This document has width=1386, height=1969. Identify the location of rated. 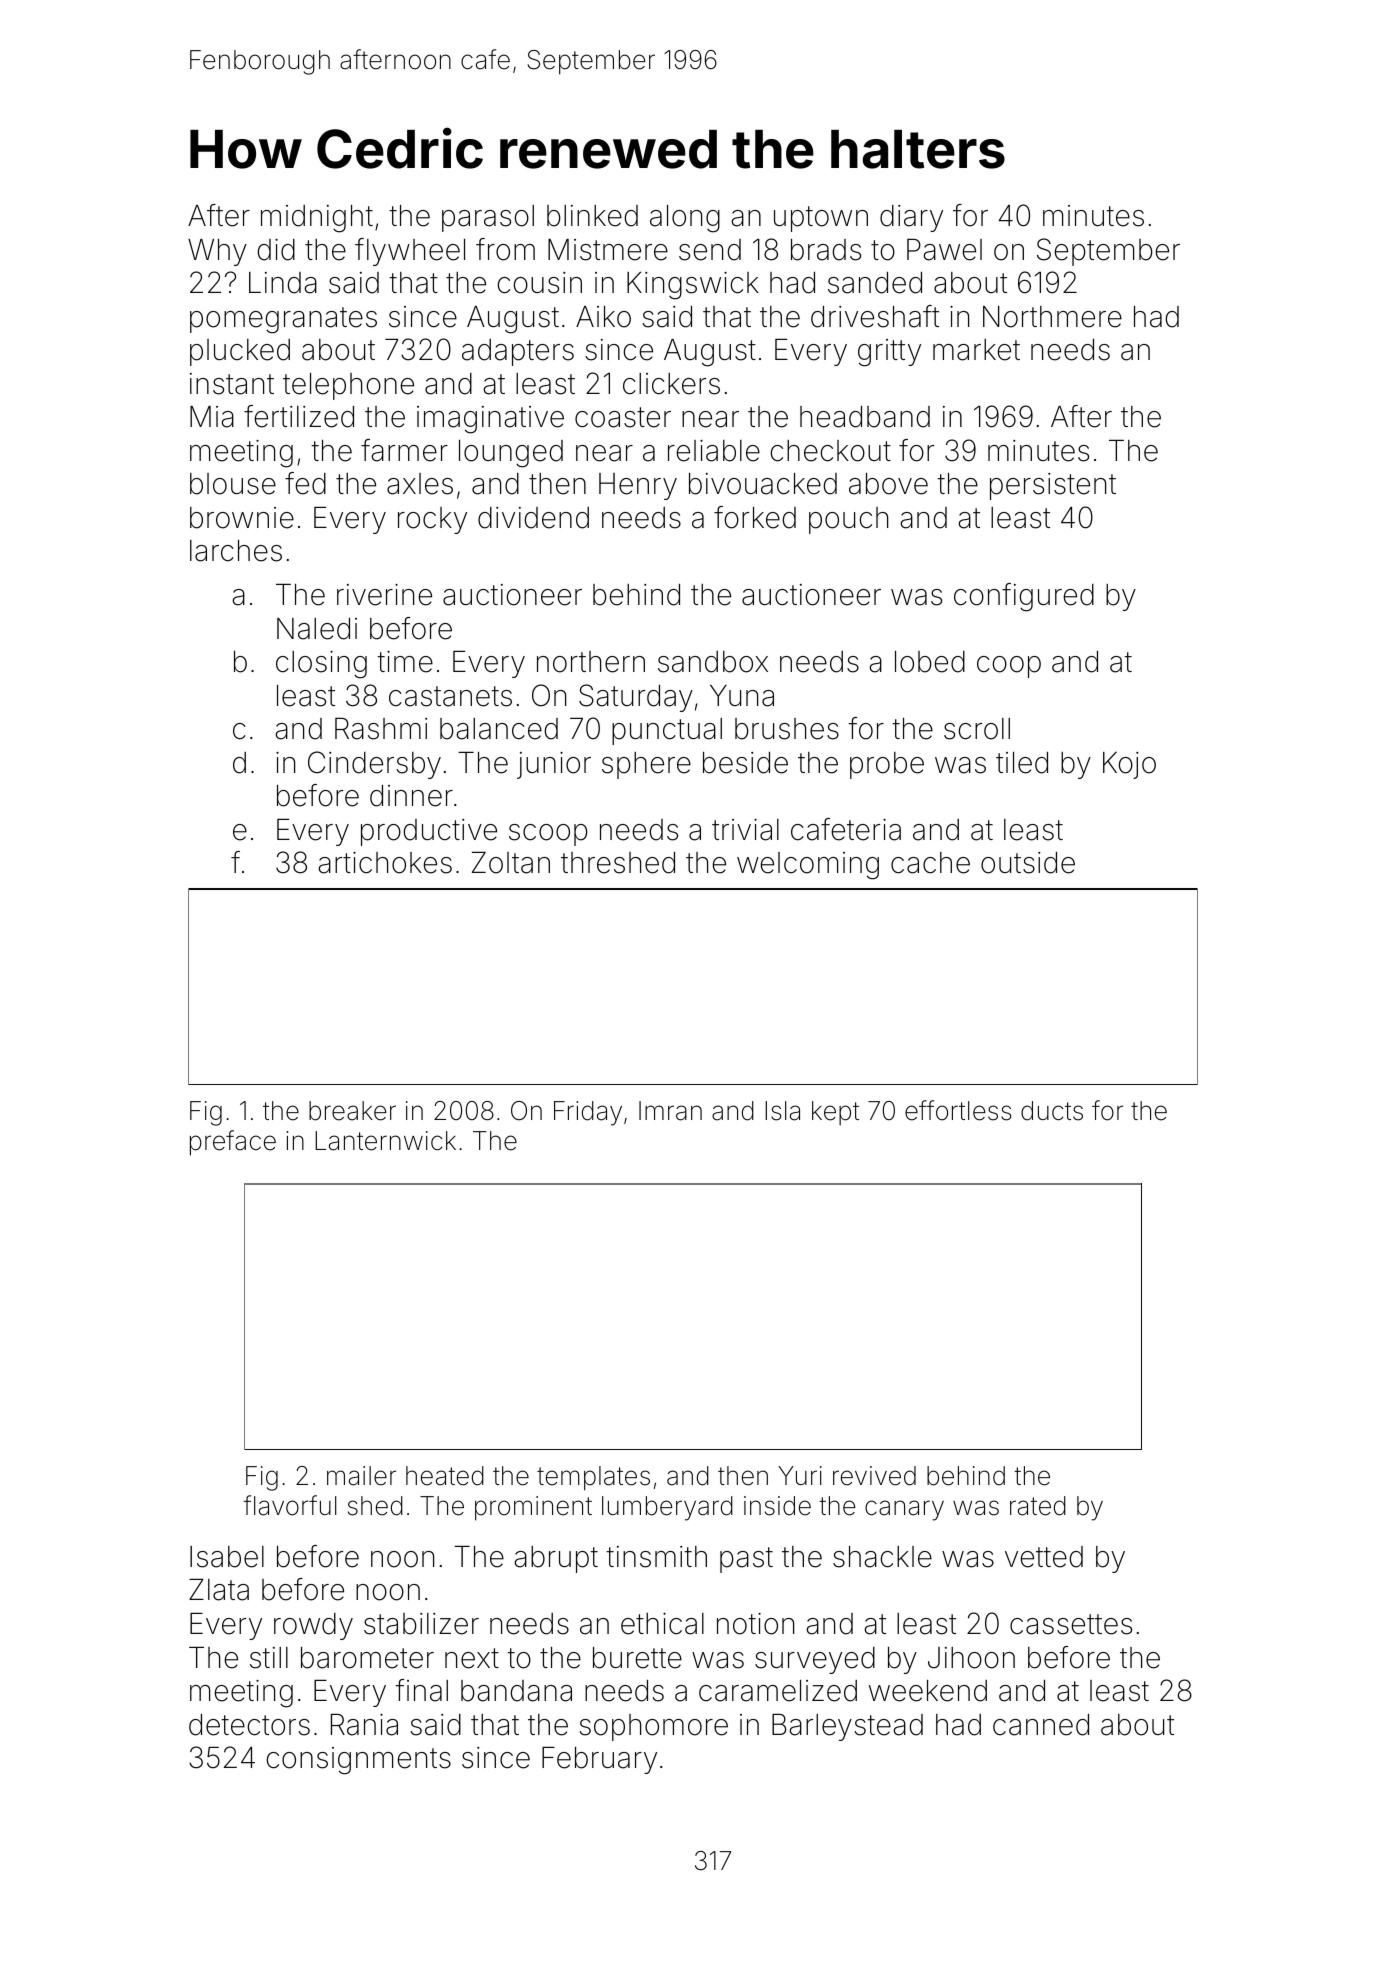
(1038, 1506).
